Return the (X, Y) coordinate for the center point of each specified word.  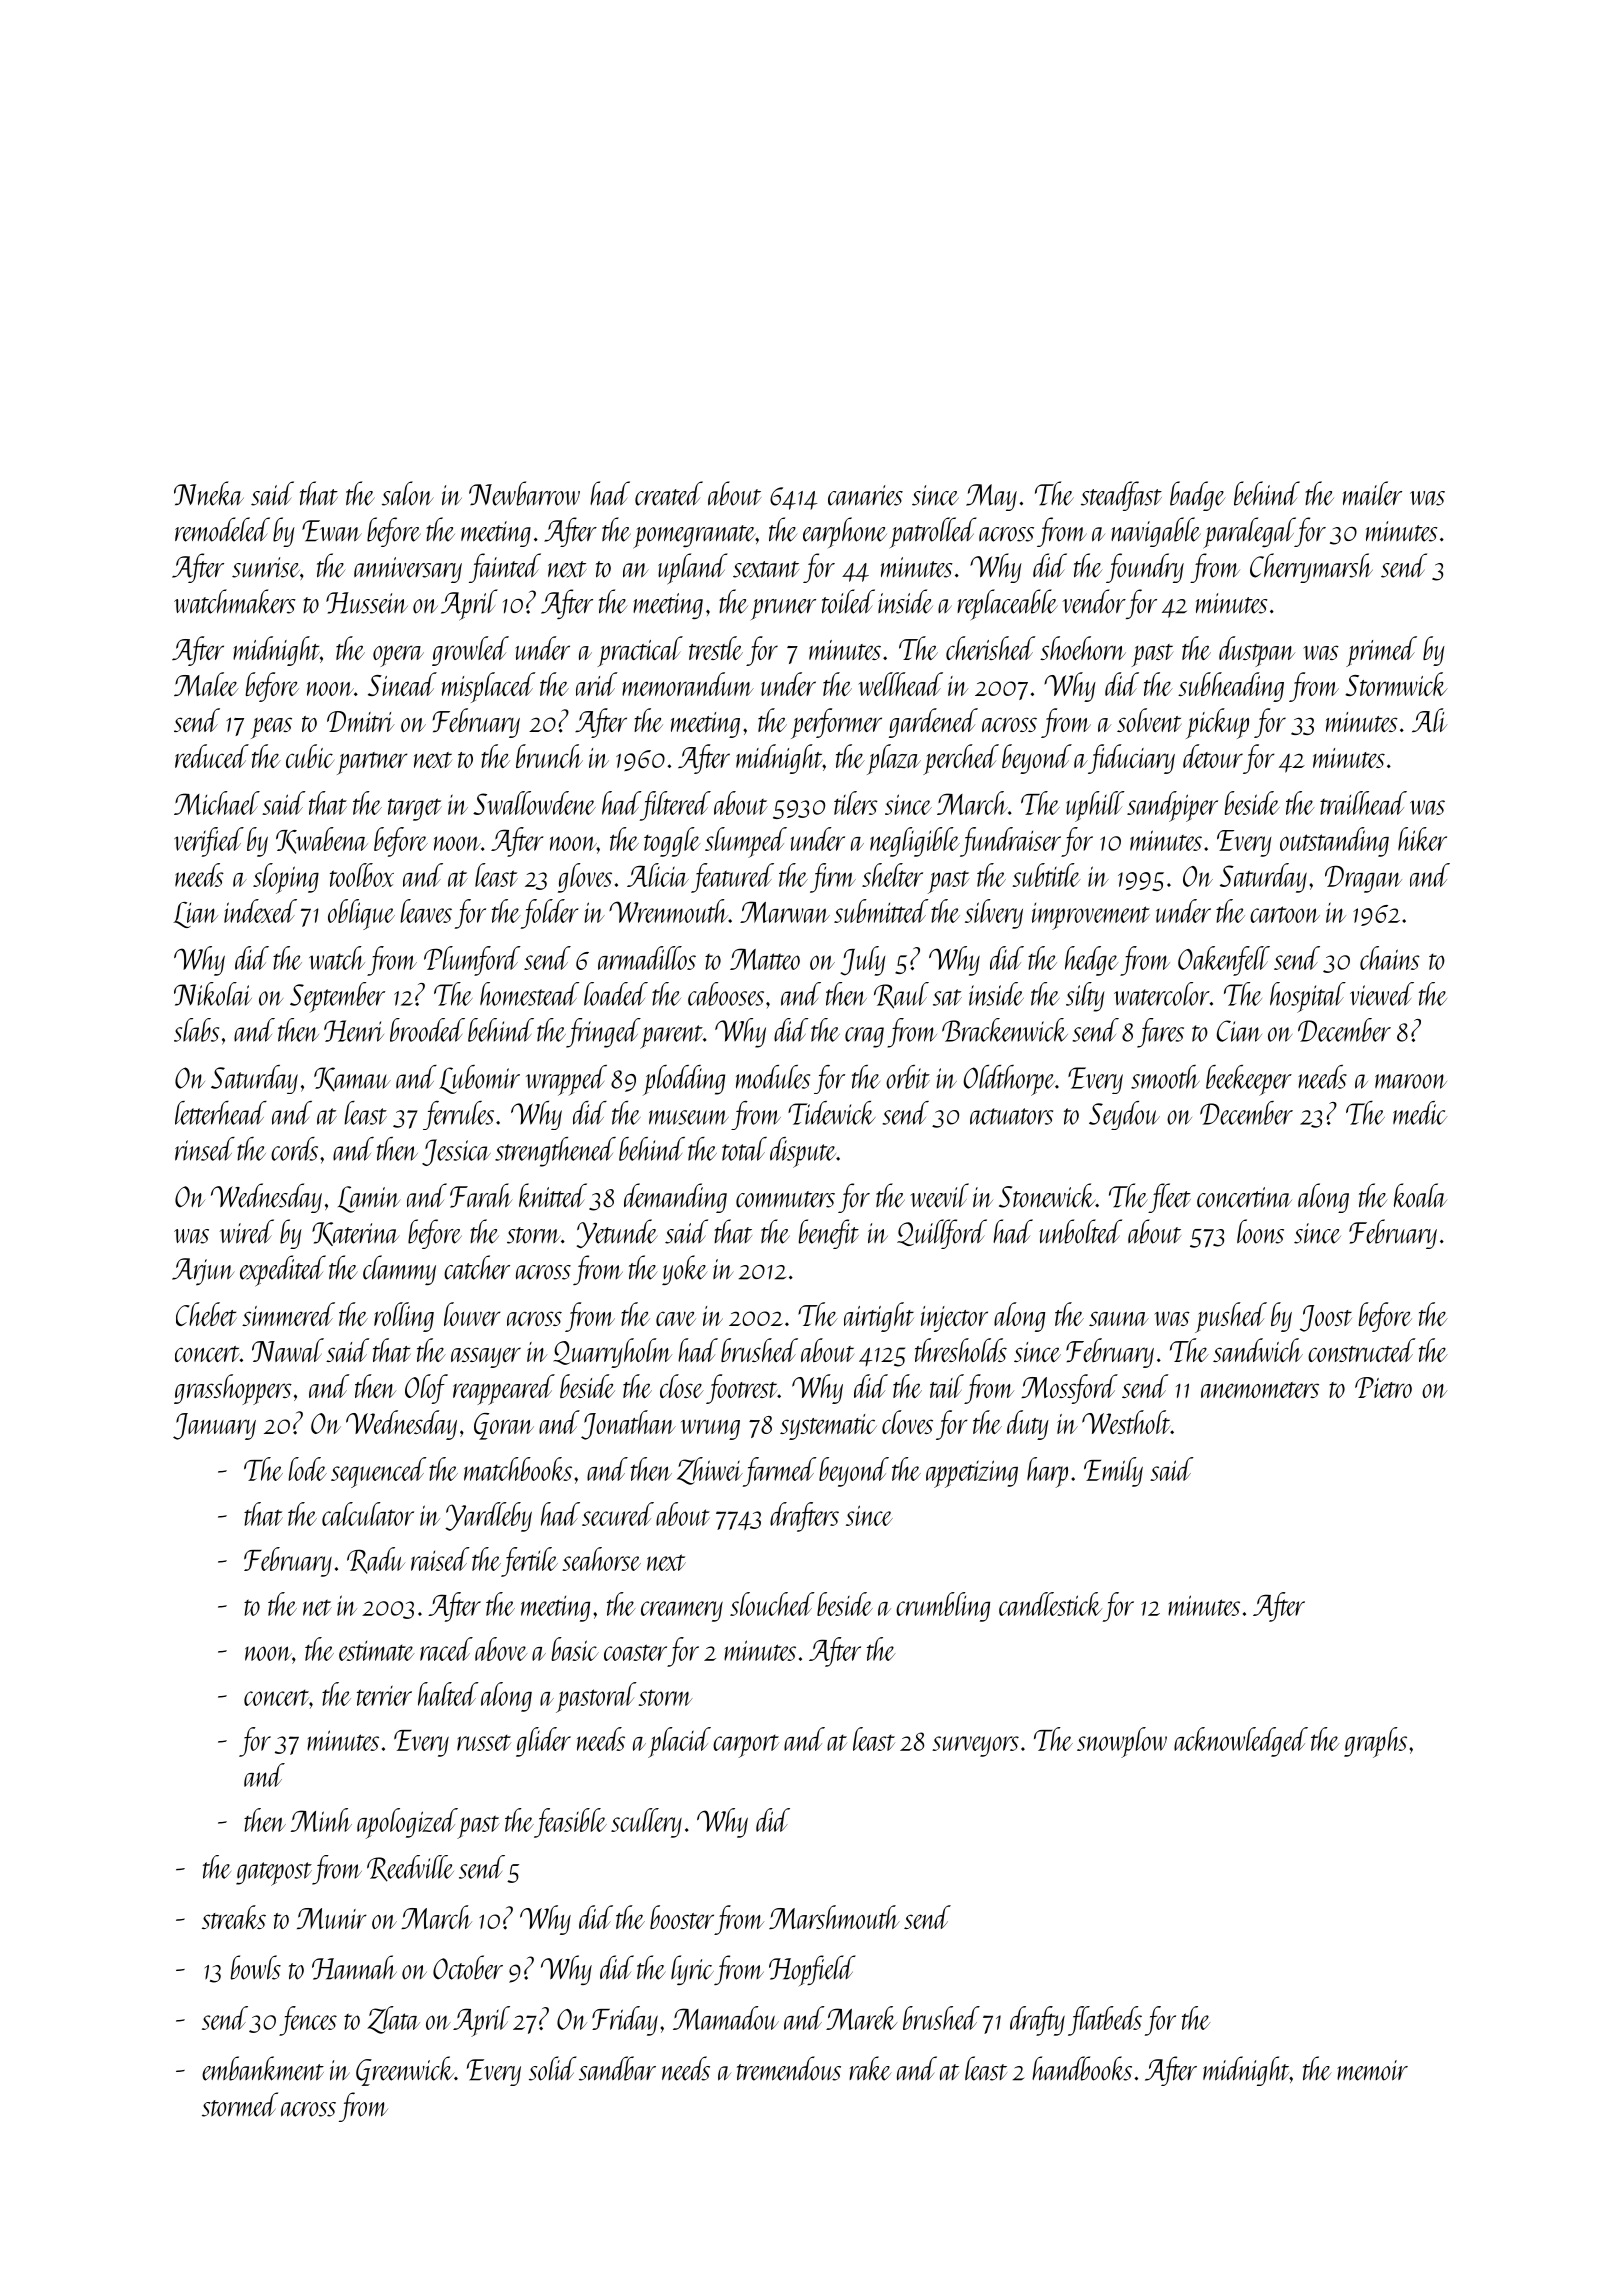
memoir (1372, 2070)
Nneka (209, 493)
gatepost (274, 1874)
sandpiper (1172, 806)
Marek (861, 2018)
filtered (675, 806)
